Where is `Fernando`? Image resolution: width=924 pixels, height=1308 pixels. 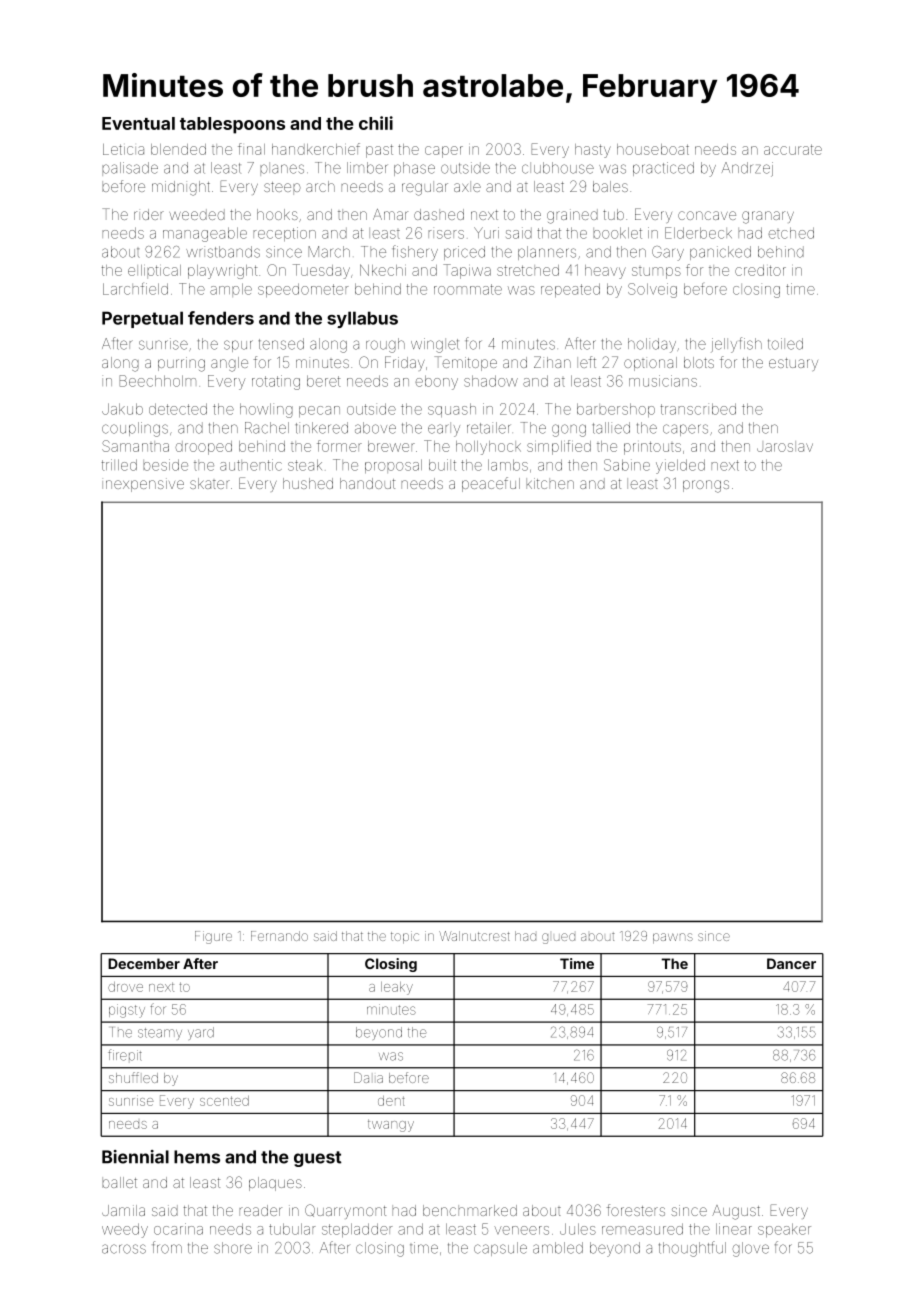
Fernando is located at coordinates (279, 936).
